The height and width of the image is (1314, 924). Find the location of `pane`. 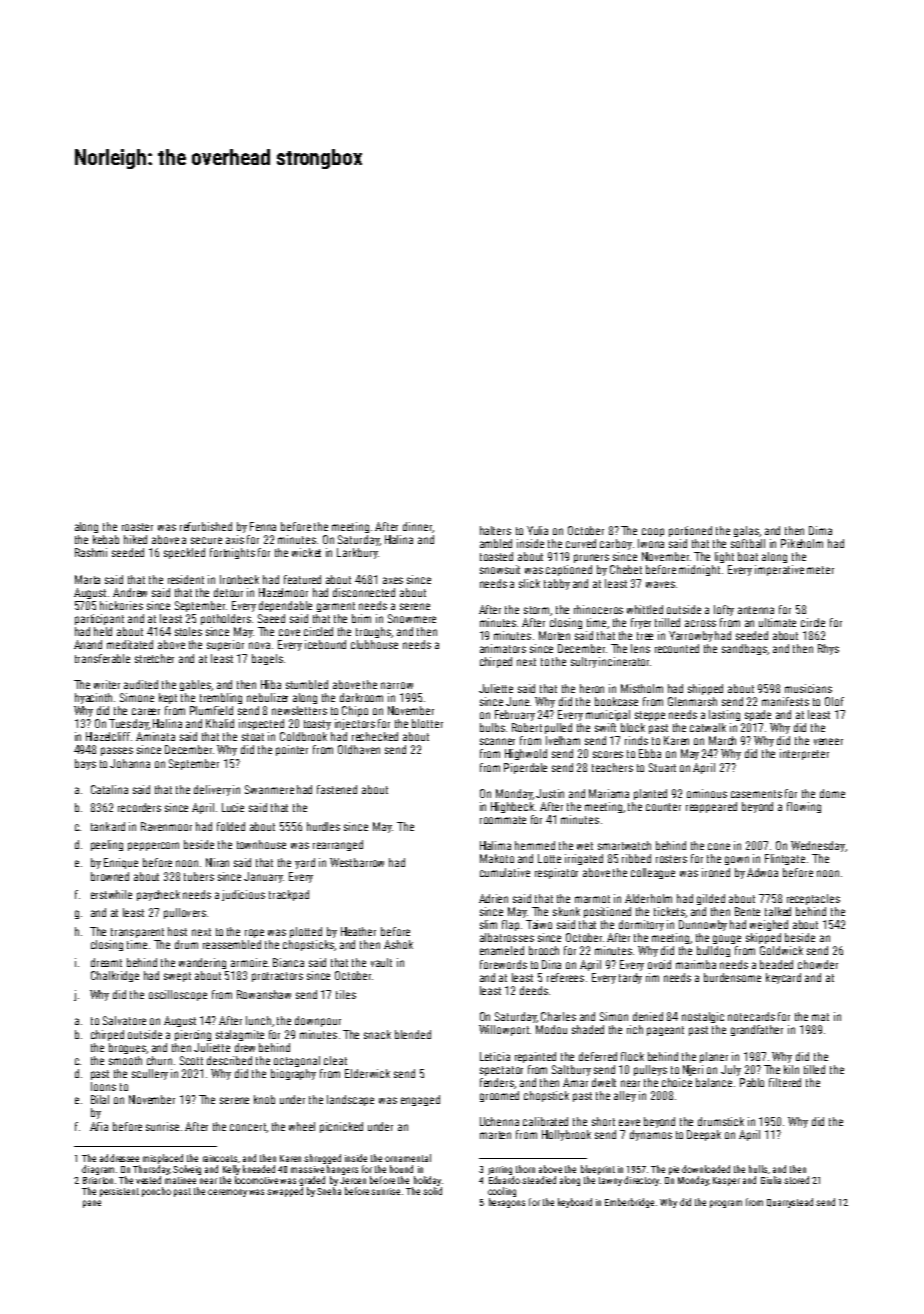

pane is located at coordinates (92, 1204).
